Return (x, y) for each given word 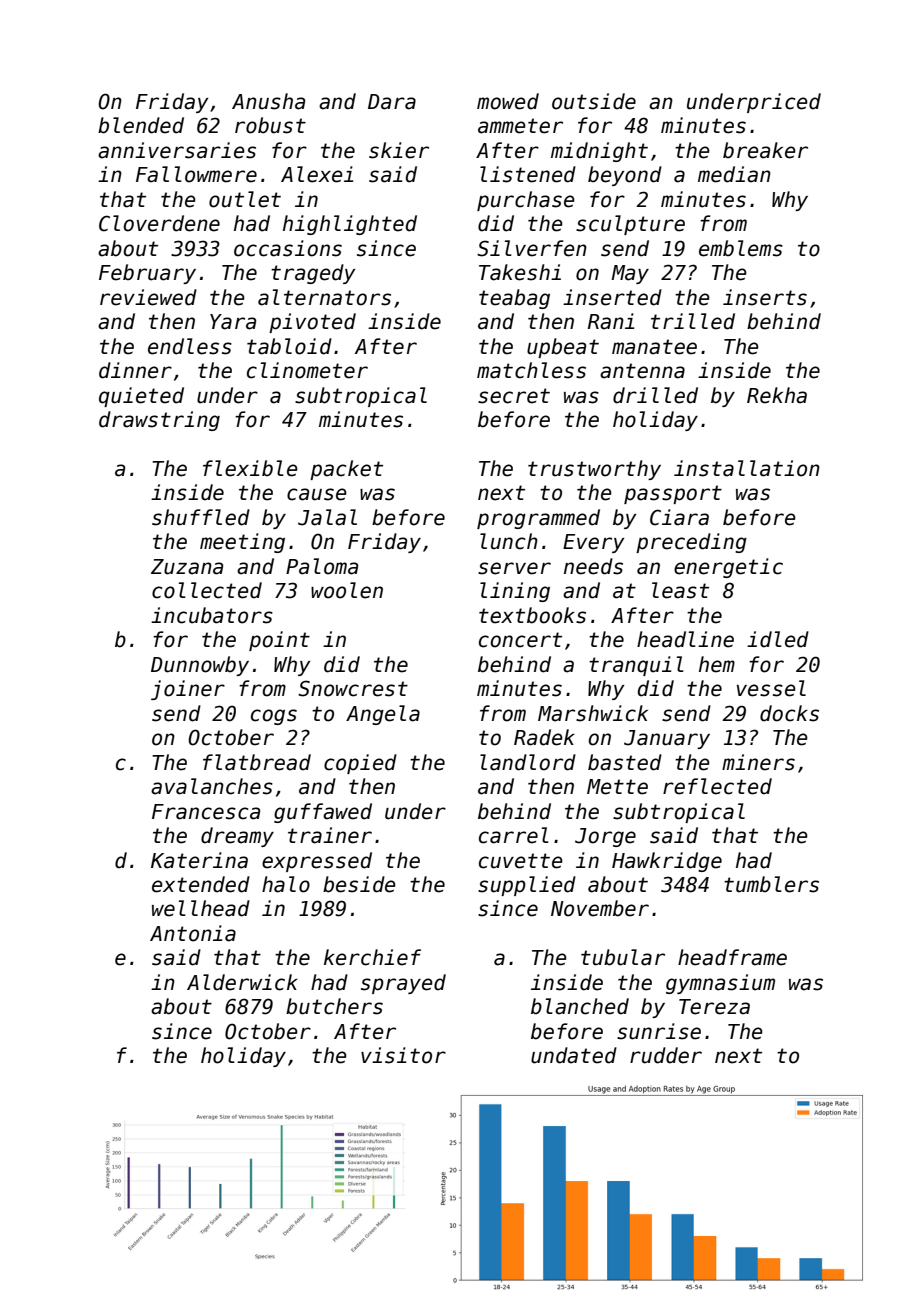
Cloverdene (159, 223)
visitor (403, 1055)
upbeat (563, 348)
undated (574, 1055)
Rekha (777, 395)
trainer (330, 835)
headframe (732, 957)
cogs (274, 717)
